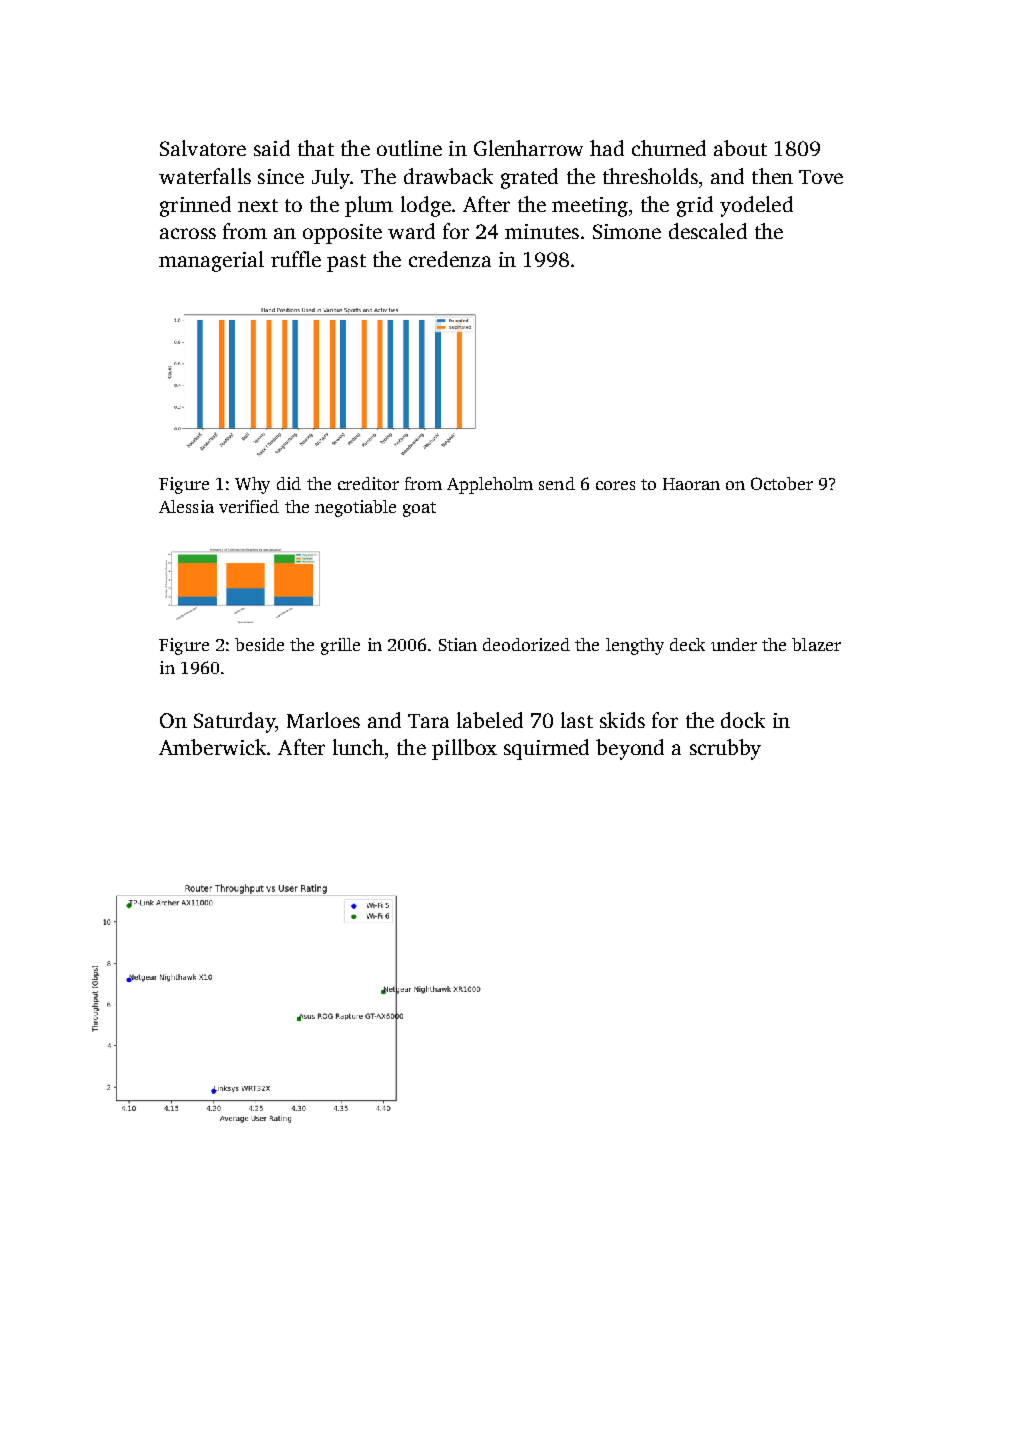 The height and width of the page is (1434, 1009). I want to click on lengthy, so click(635, 646).
